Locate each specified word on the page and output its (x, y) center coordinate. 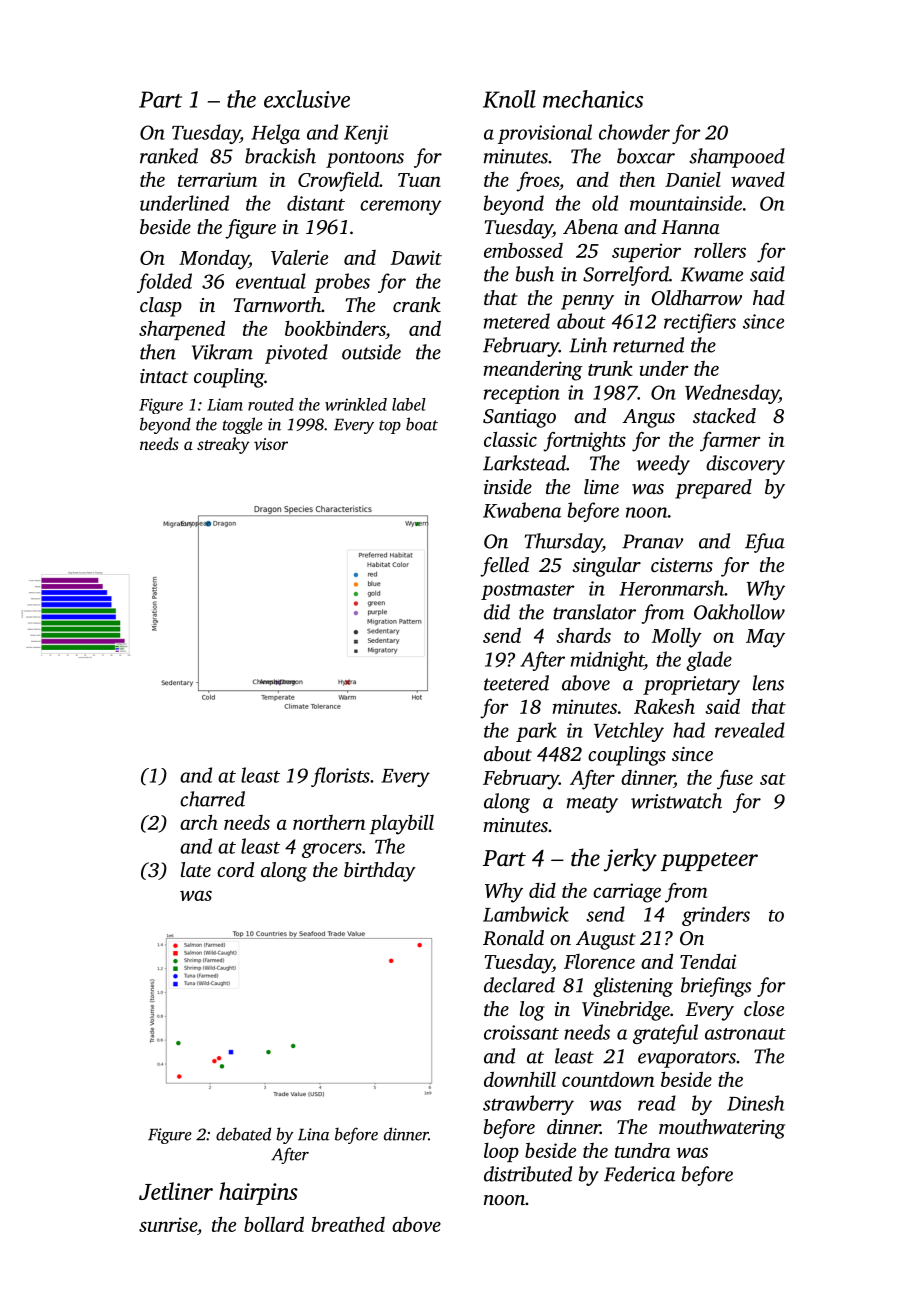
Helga (275, 134)
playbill (401, 825)
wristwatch (676, 801)
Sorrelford (626, 276)
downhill (520, 1079)
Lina (313, 1134)
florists (340, 777)
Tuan (419, 180)
